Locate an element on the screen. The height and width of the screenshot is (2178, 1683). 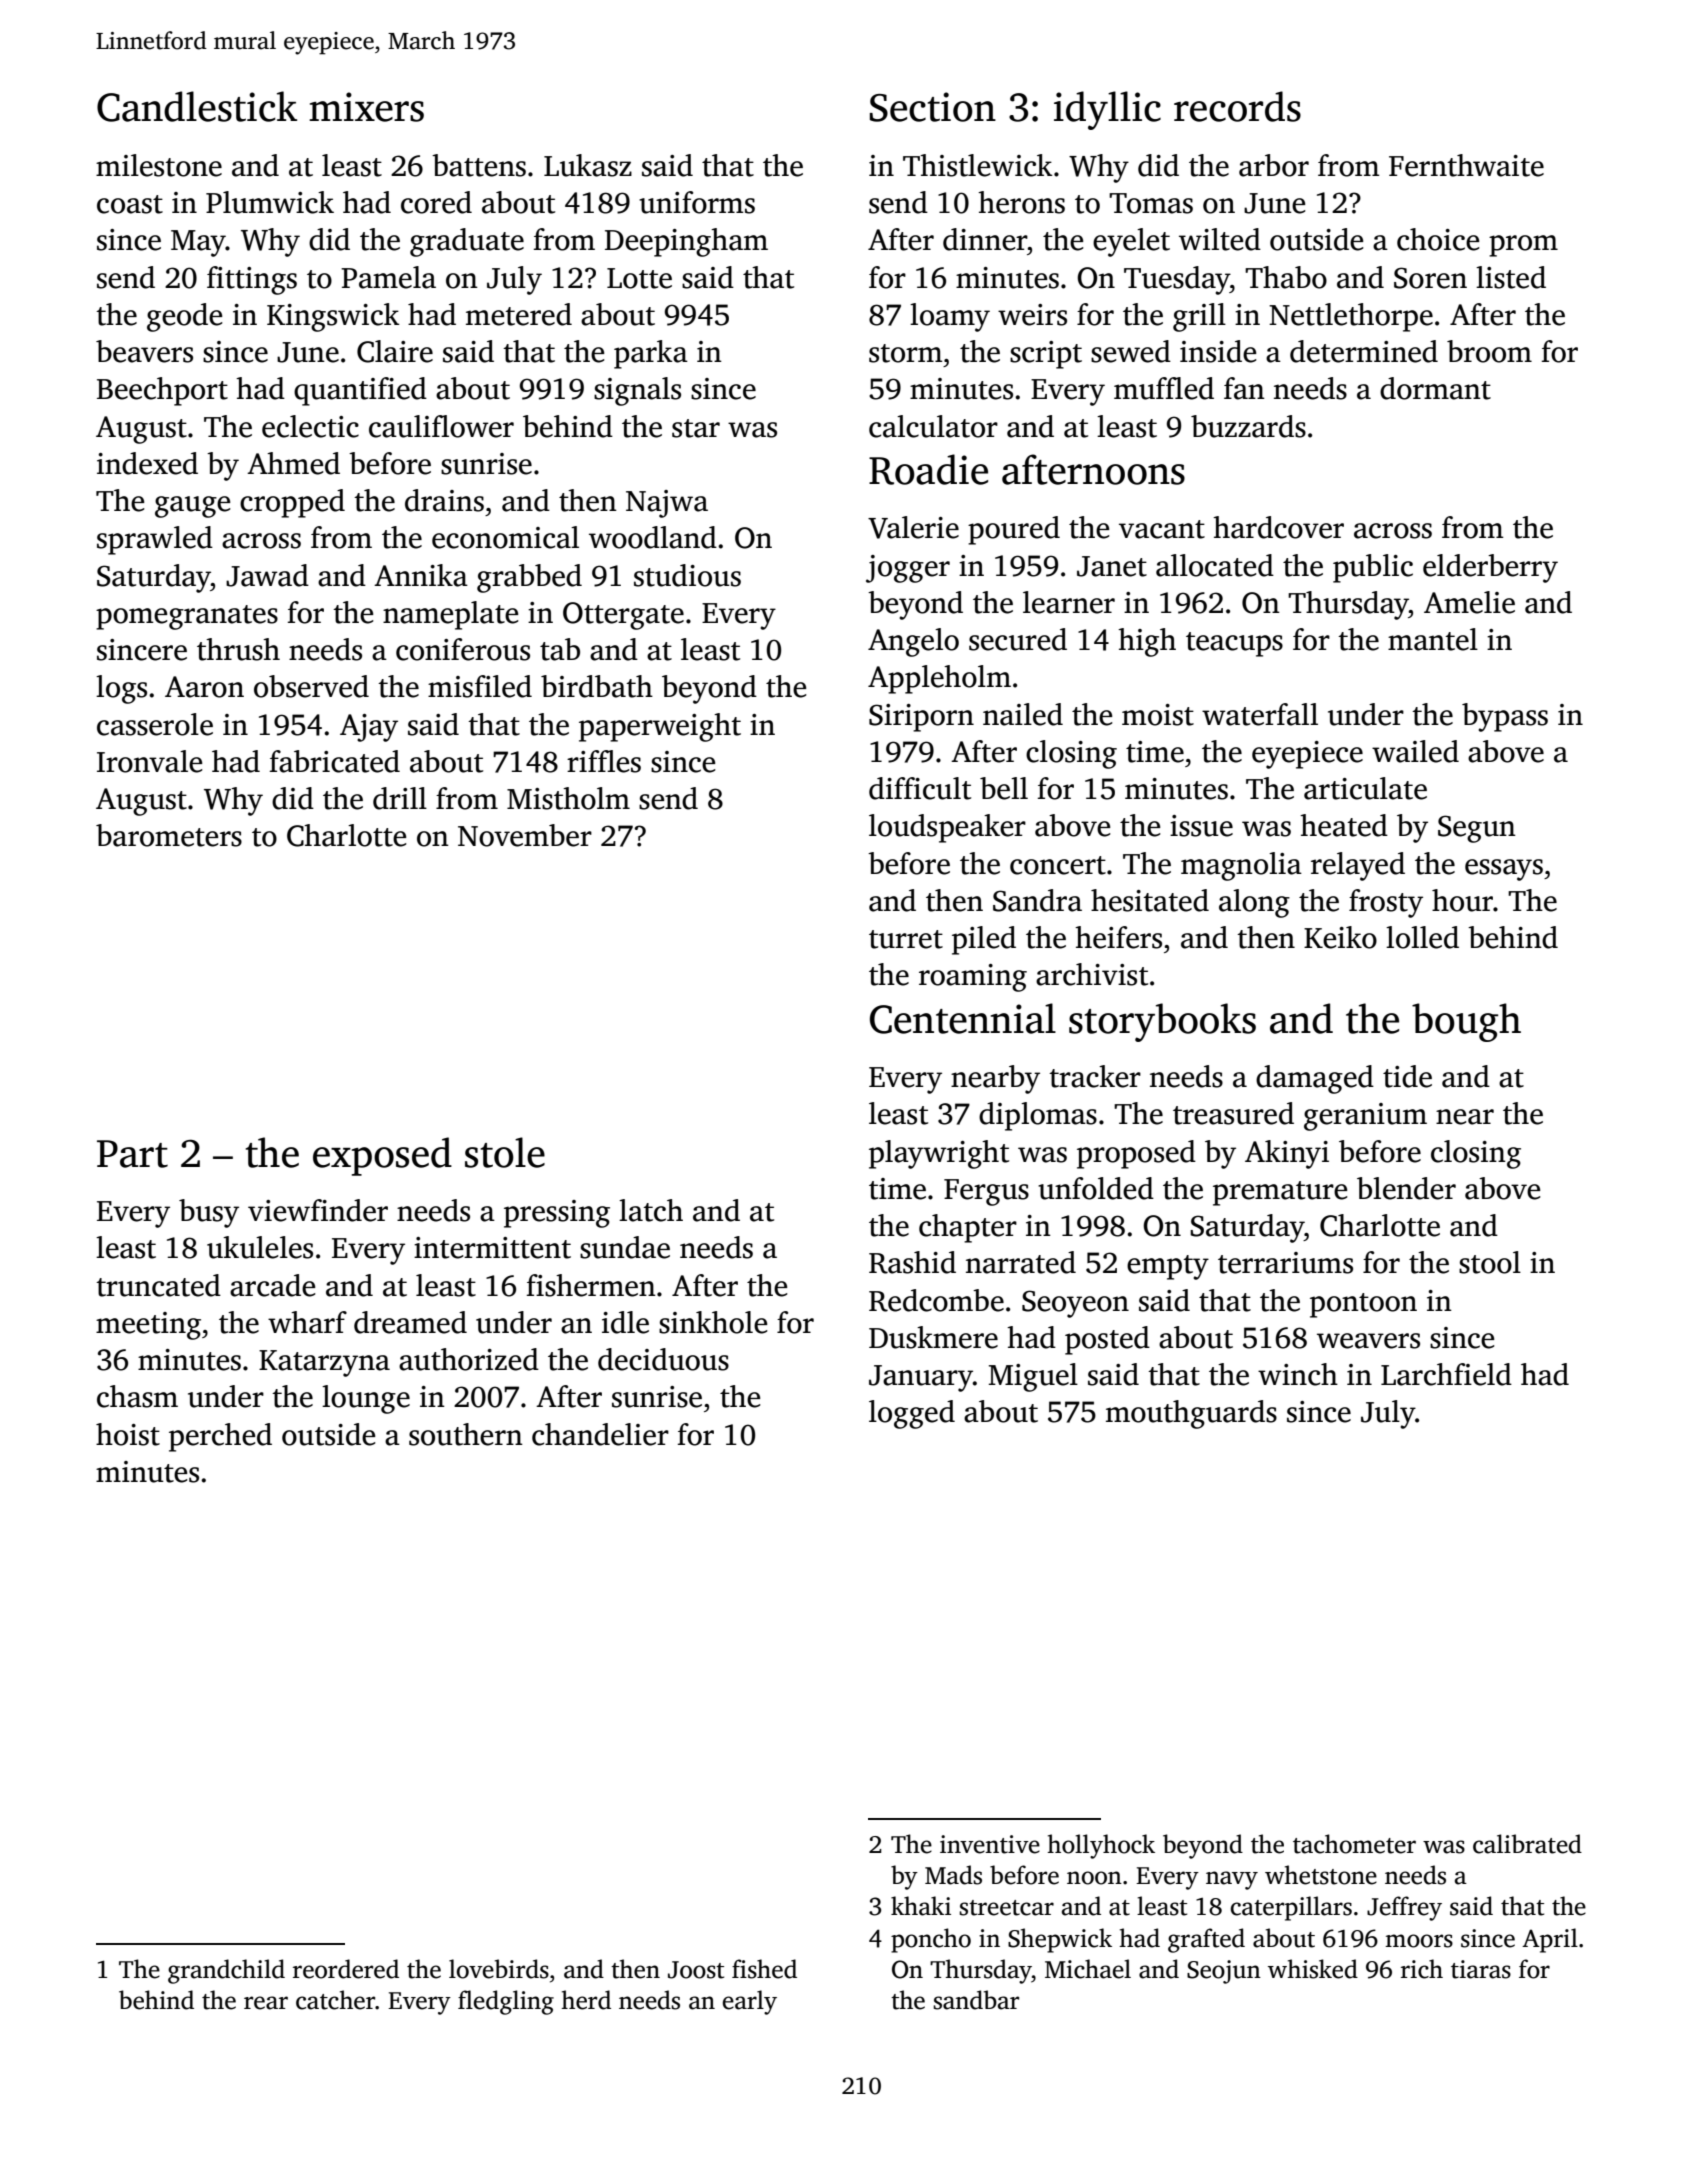
studious is located at coordinates (687, 575).
